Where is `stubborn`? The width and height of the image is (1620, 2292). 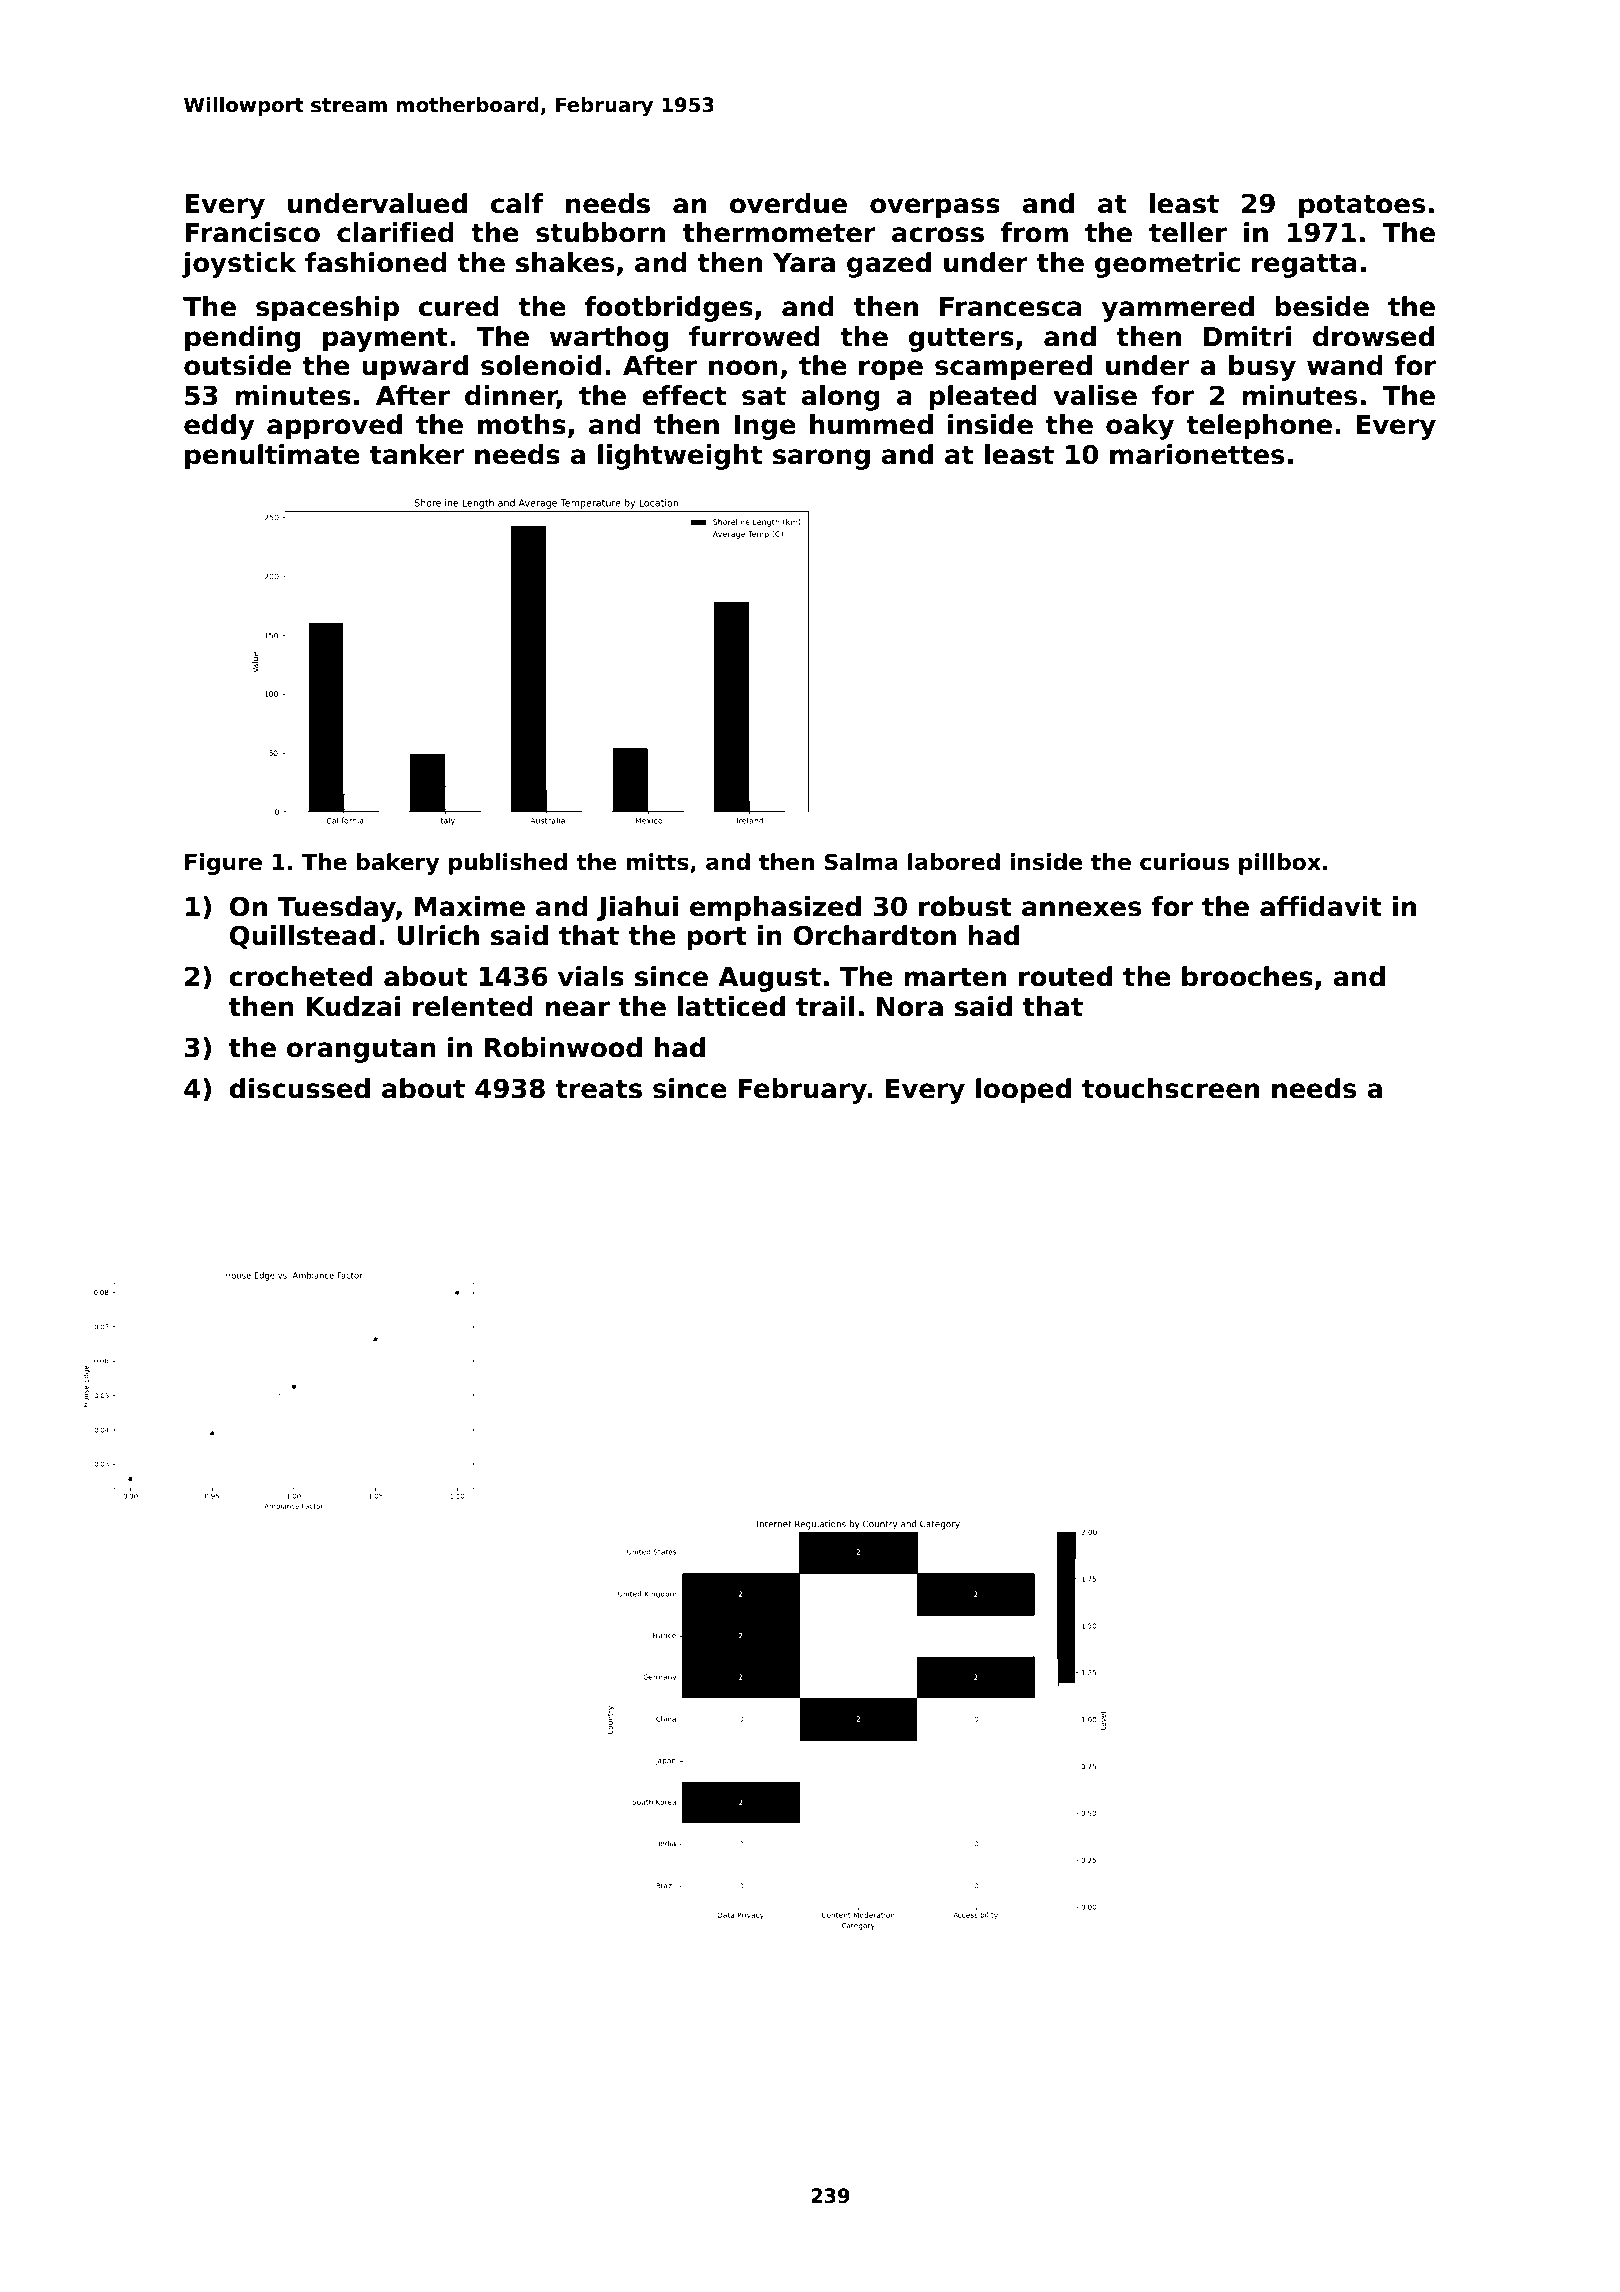 stubborn is located at coordinates (600, 232).
